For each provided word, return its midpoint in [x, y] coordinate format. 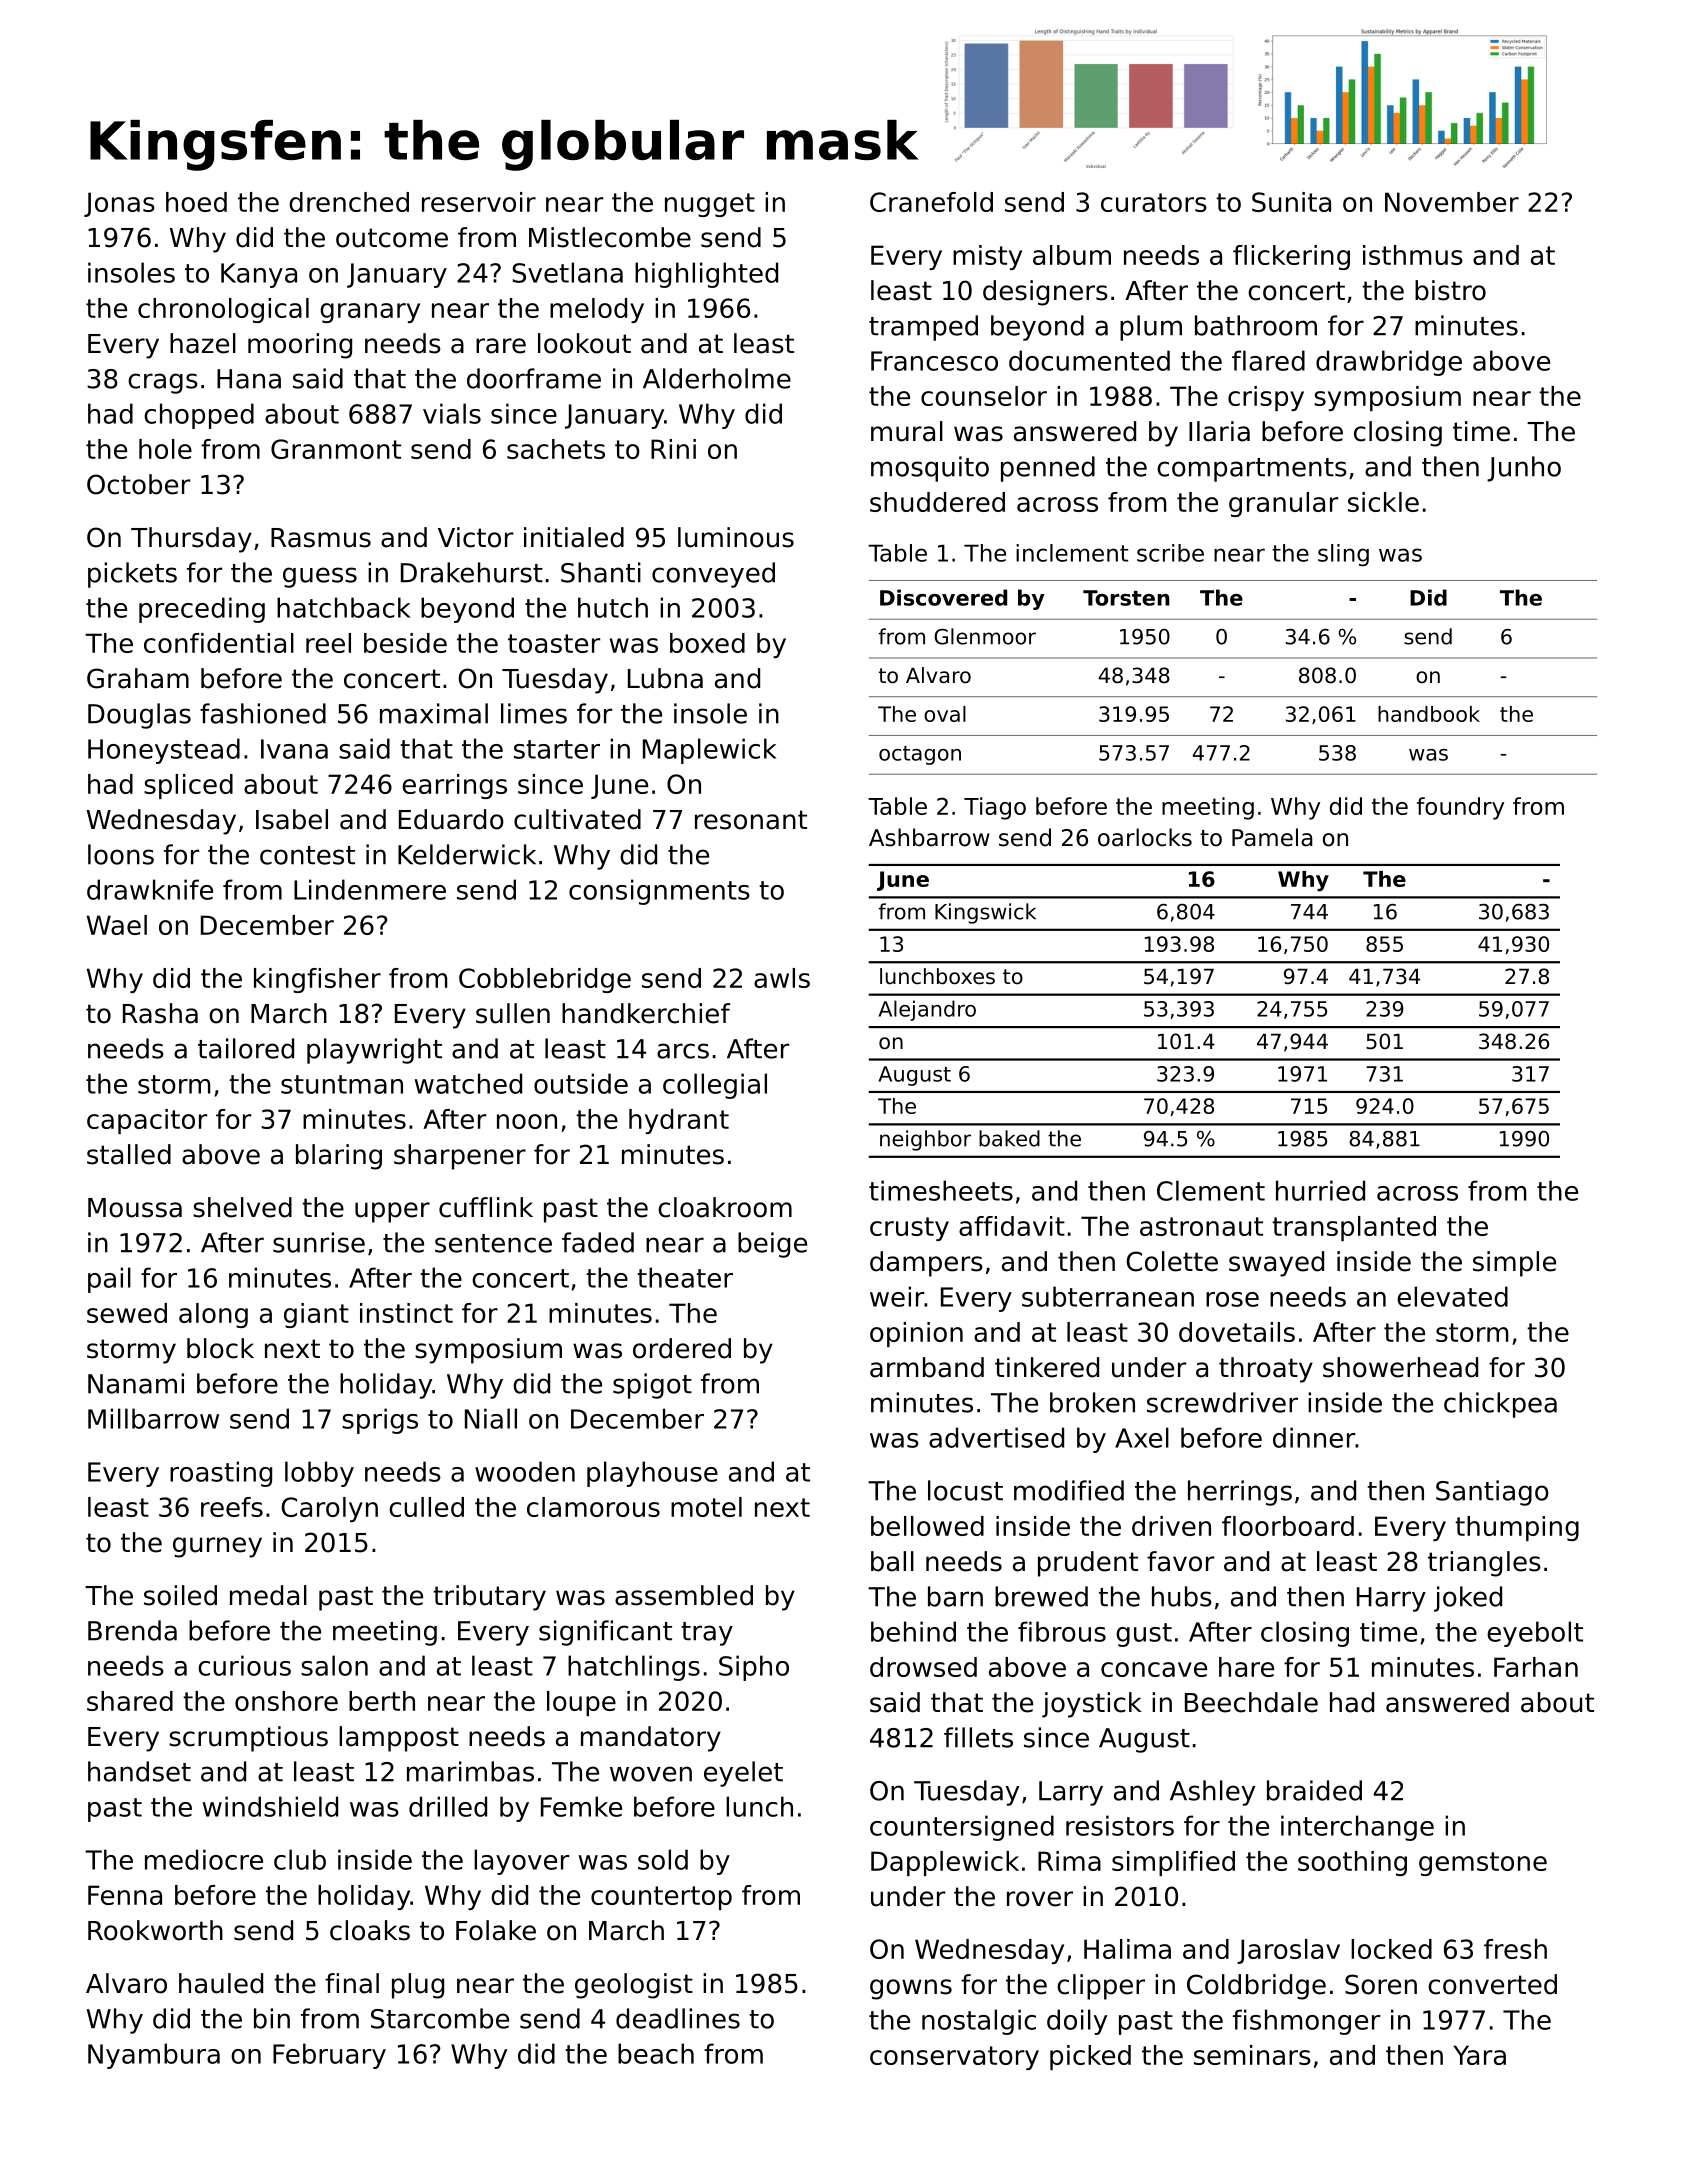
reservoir [479, 202]
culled [426, 1507]
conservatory [954, 2058]
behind [913, 1631]
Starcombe [440, 2018]
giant [316, 1315]
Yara [1479, 2055]
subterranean [1108, 1296]
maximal [434, 713]
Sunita [1291, 202]
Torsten [1126, 598]
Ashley [1212, 1793]
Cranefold [931, 202]
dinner [1314, 1437]
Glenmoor [985, 636]
